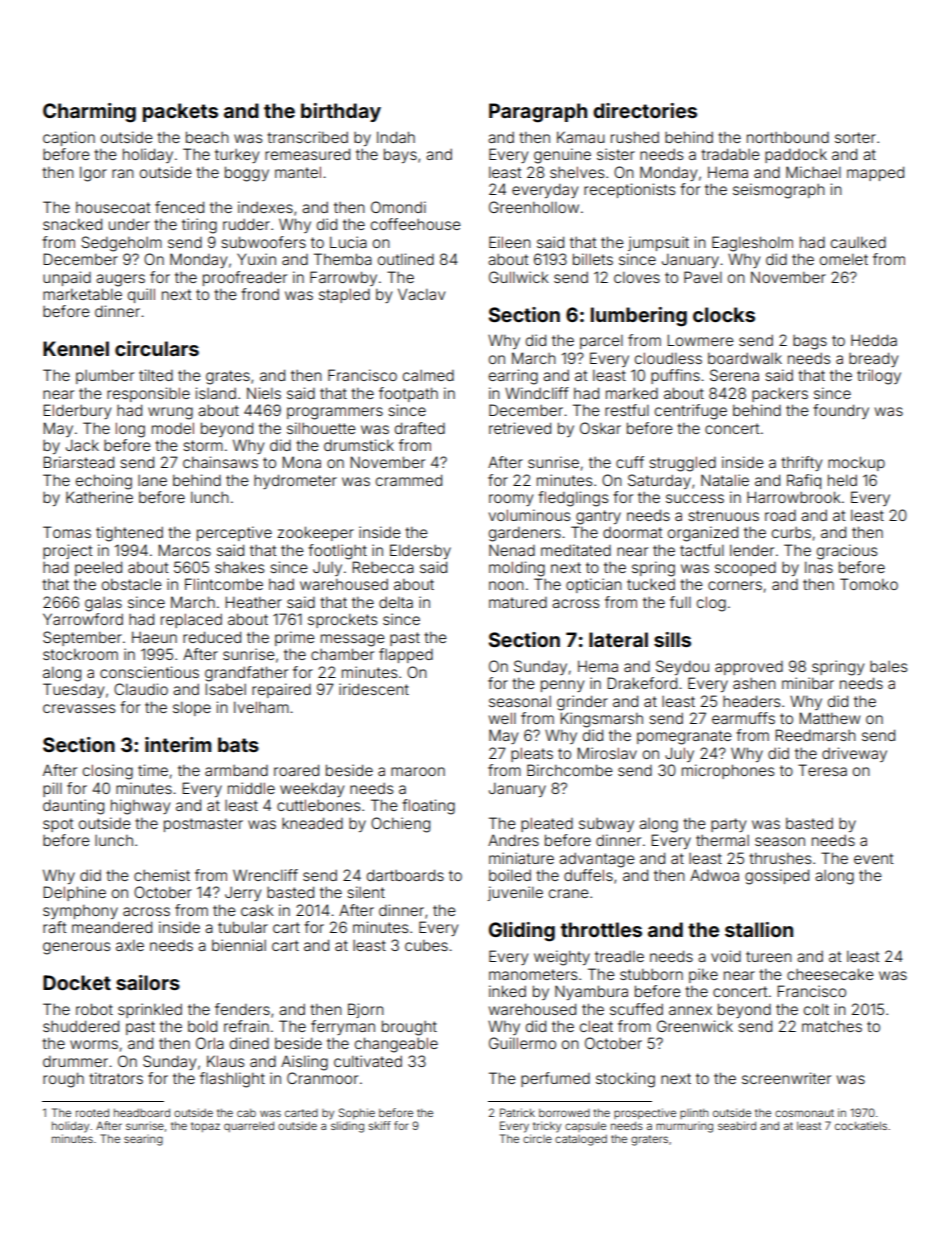  What do you see at coordinates (99, 497) in the page?
I see `Katherine` at bounding box center [99, 497].
